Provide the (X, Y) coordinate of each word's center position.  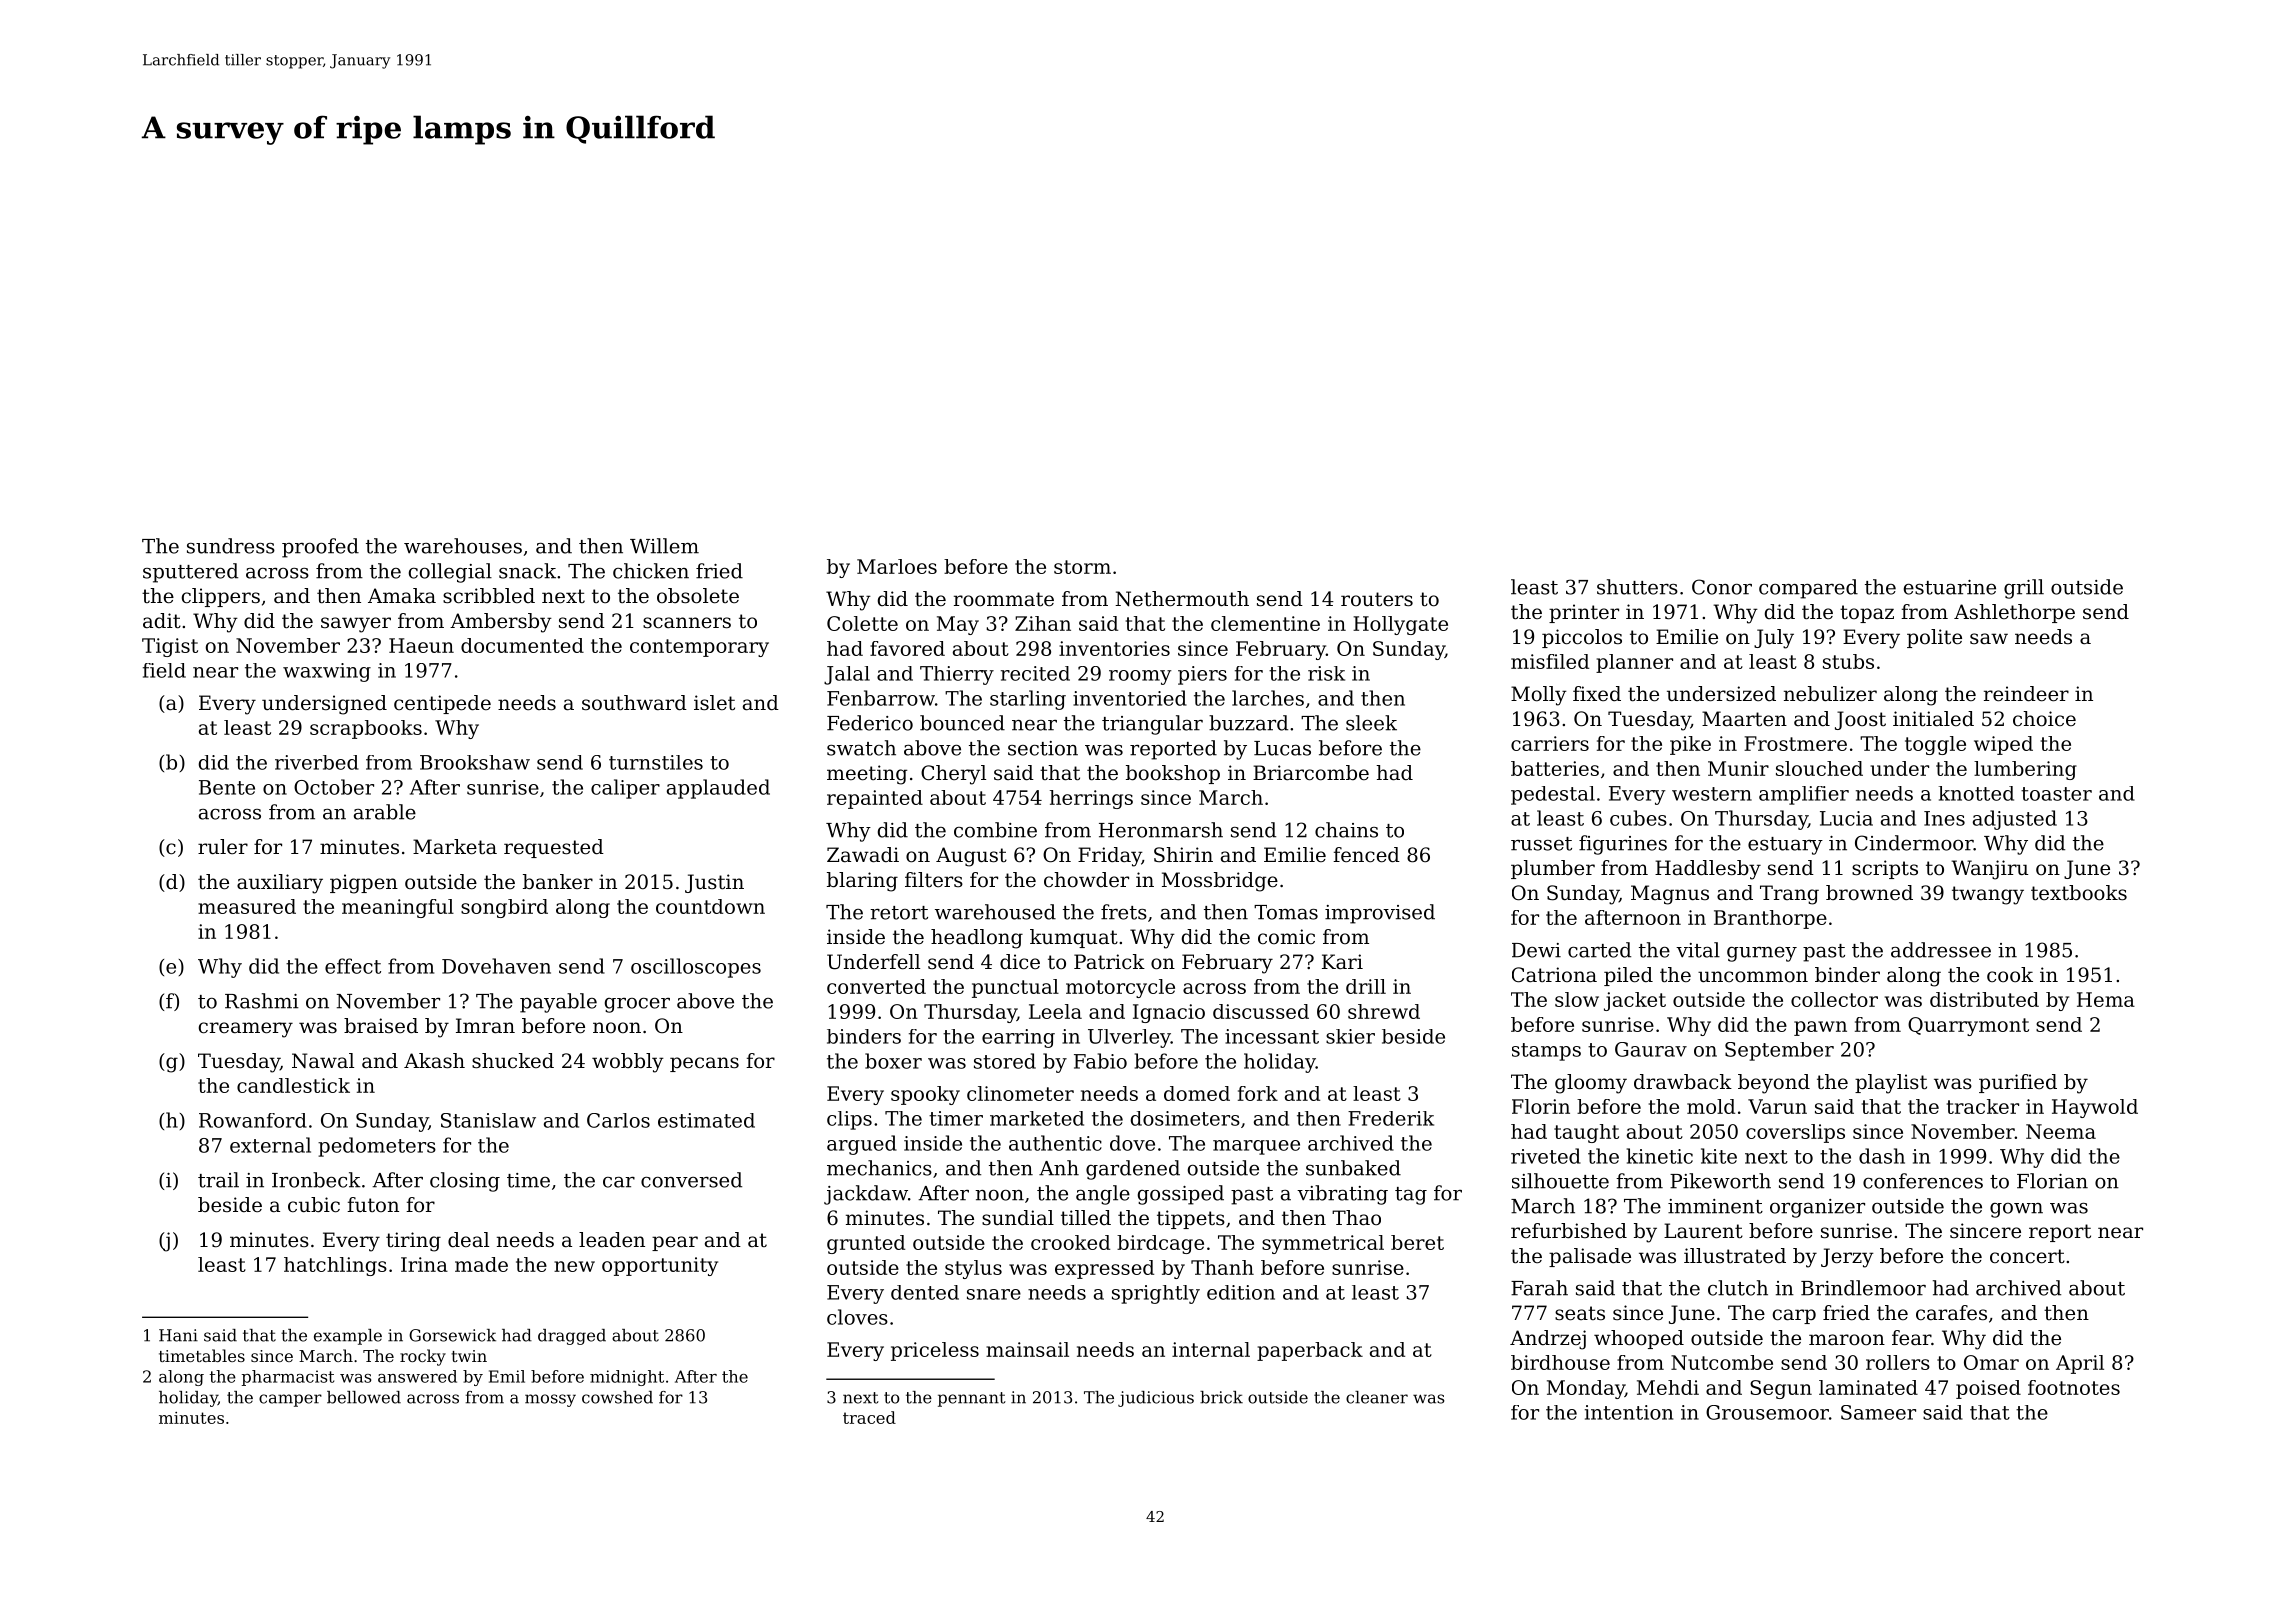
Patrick (1109, 962)
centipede (442, 704)
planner (1634, 663)
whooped (1639, 1339)
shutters (1637, 587)
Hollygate (1400, 625)
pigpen (364, 884)
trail (218, 1180)
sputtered (190, 573)
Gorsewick (452, 1335)
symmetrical (1323, 1244)
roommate (1004, 599)
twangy (1988, 895)
